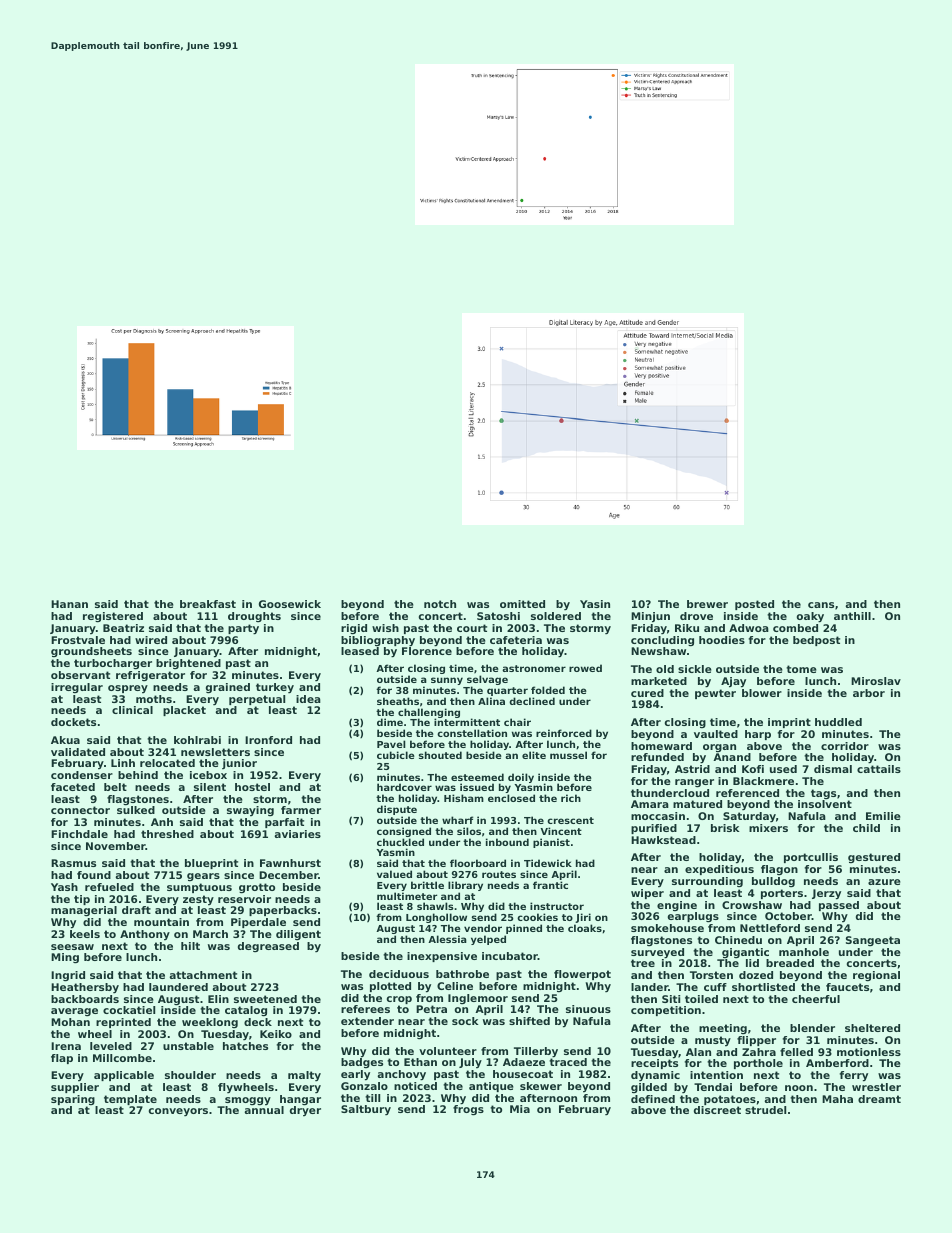 Image resolution: width=952 pixels, height=1233 pixels. I want to click on sparing, so click(73, 1100).
